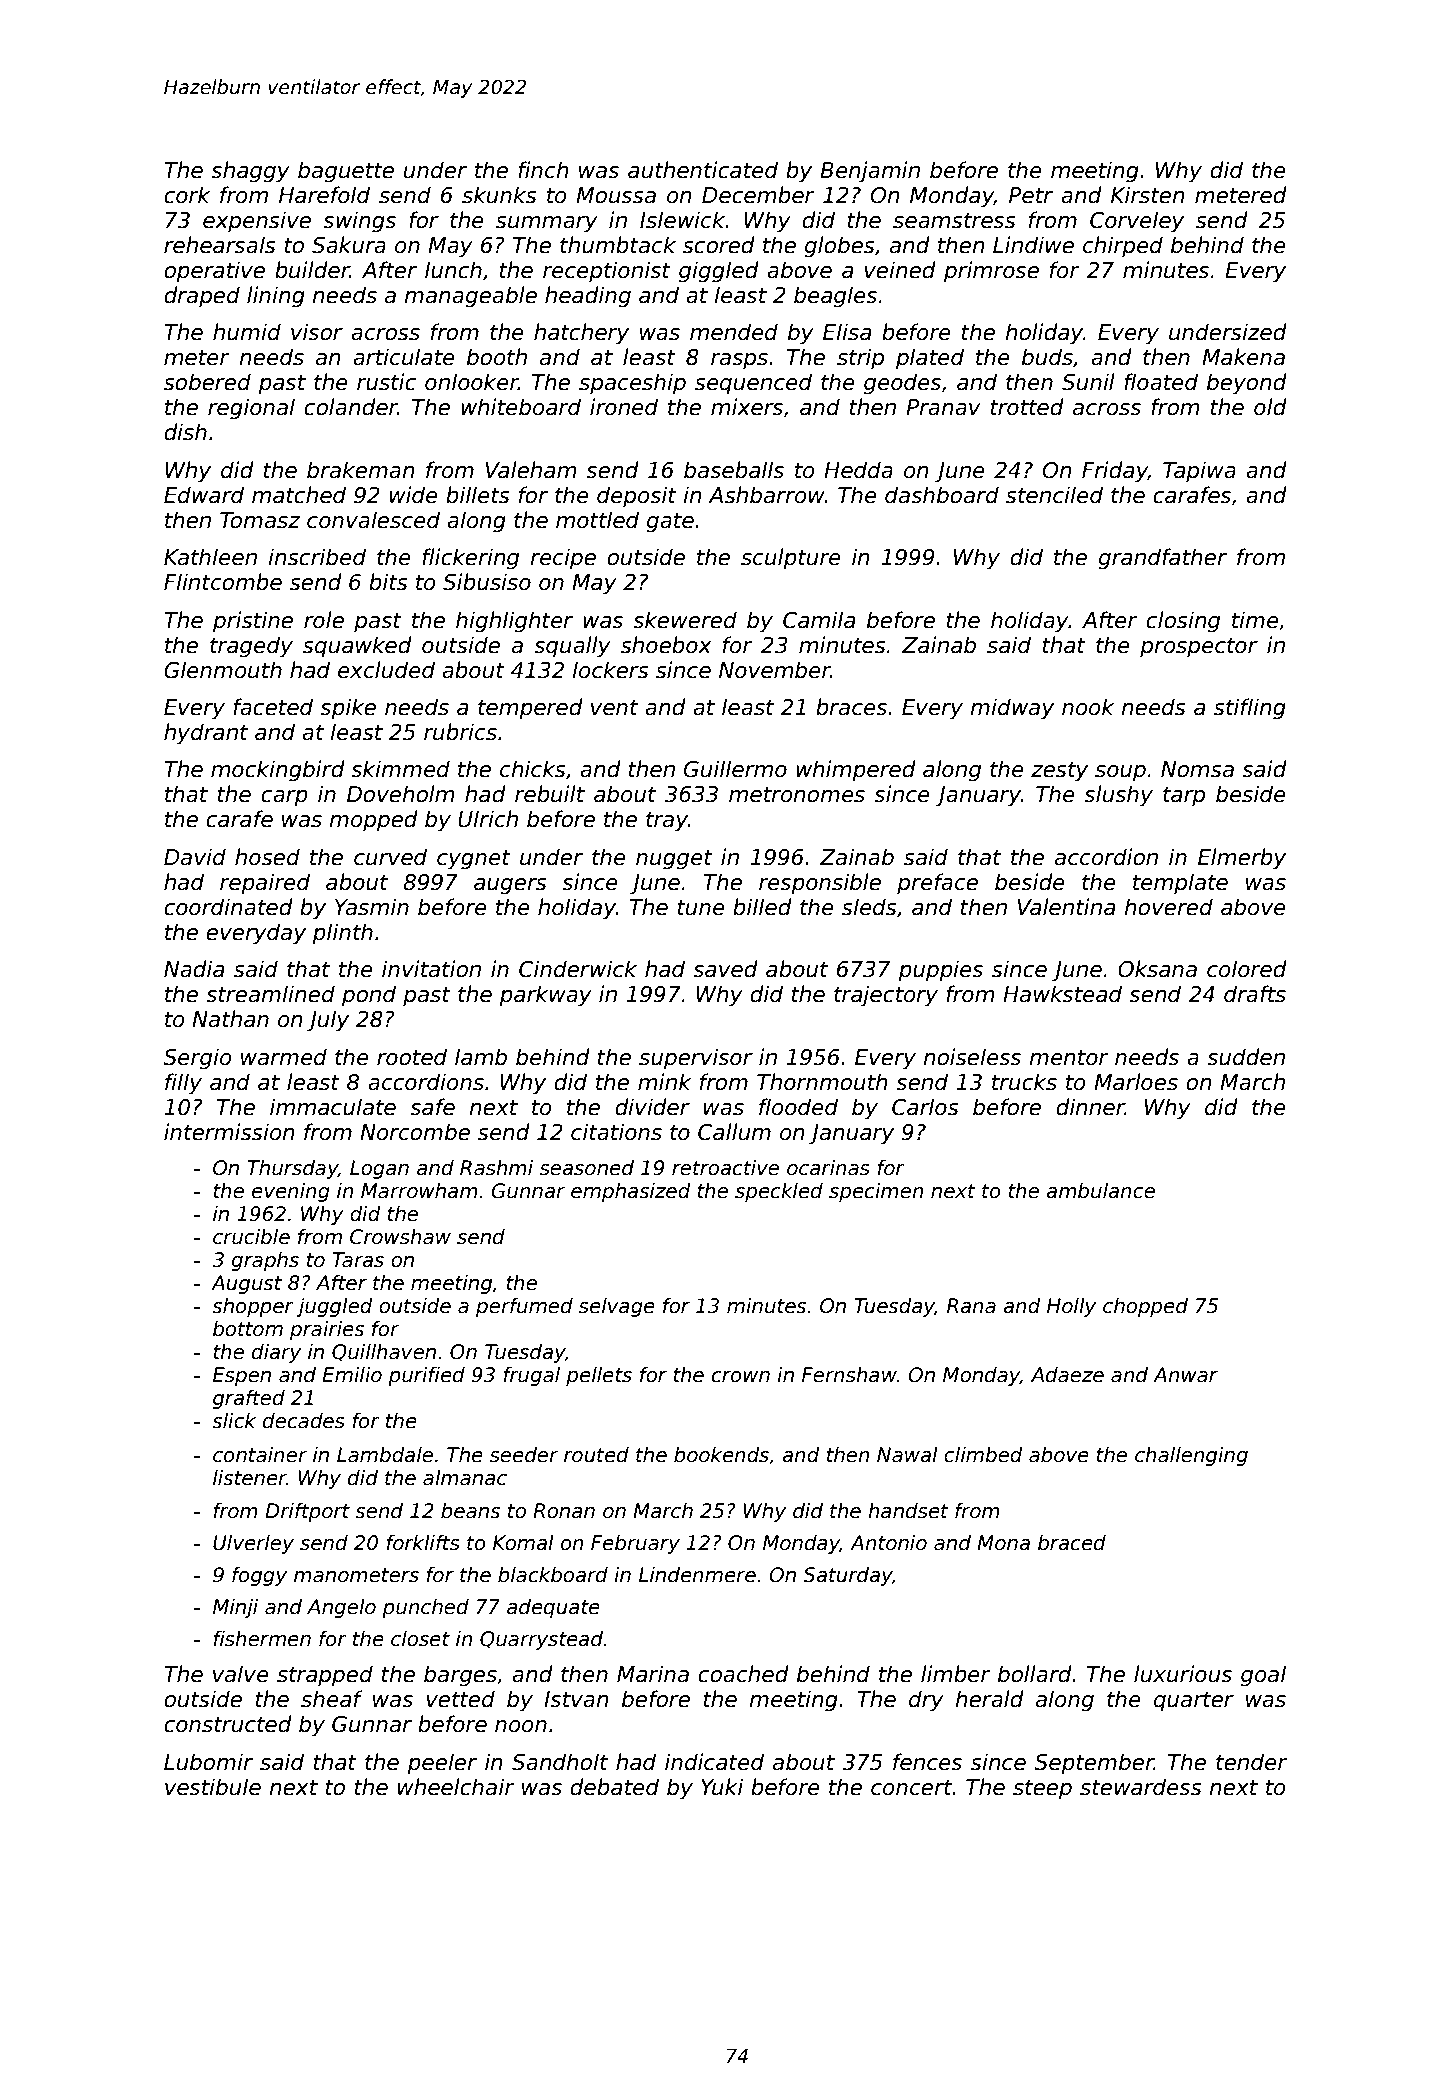 This screenshot has height=2100, width=1450. What do you see at coordinates (1199, 472) in the screenshot?
I see `Tapiwa` at bounding box center [1199, 472].
